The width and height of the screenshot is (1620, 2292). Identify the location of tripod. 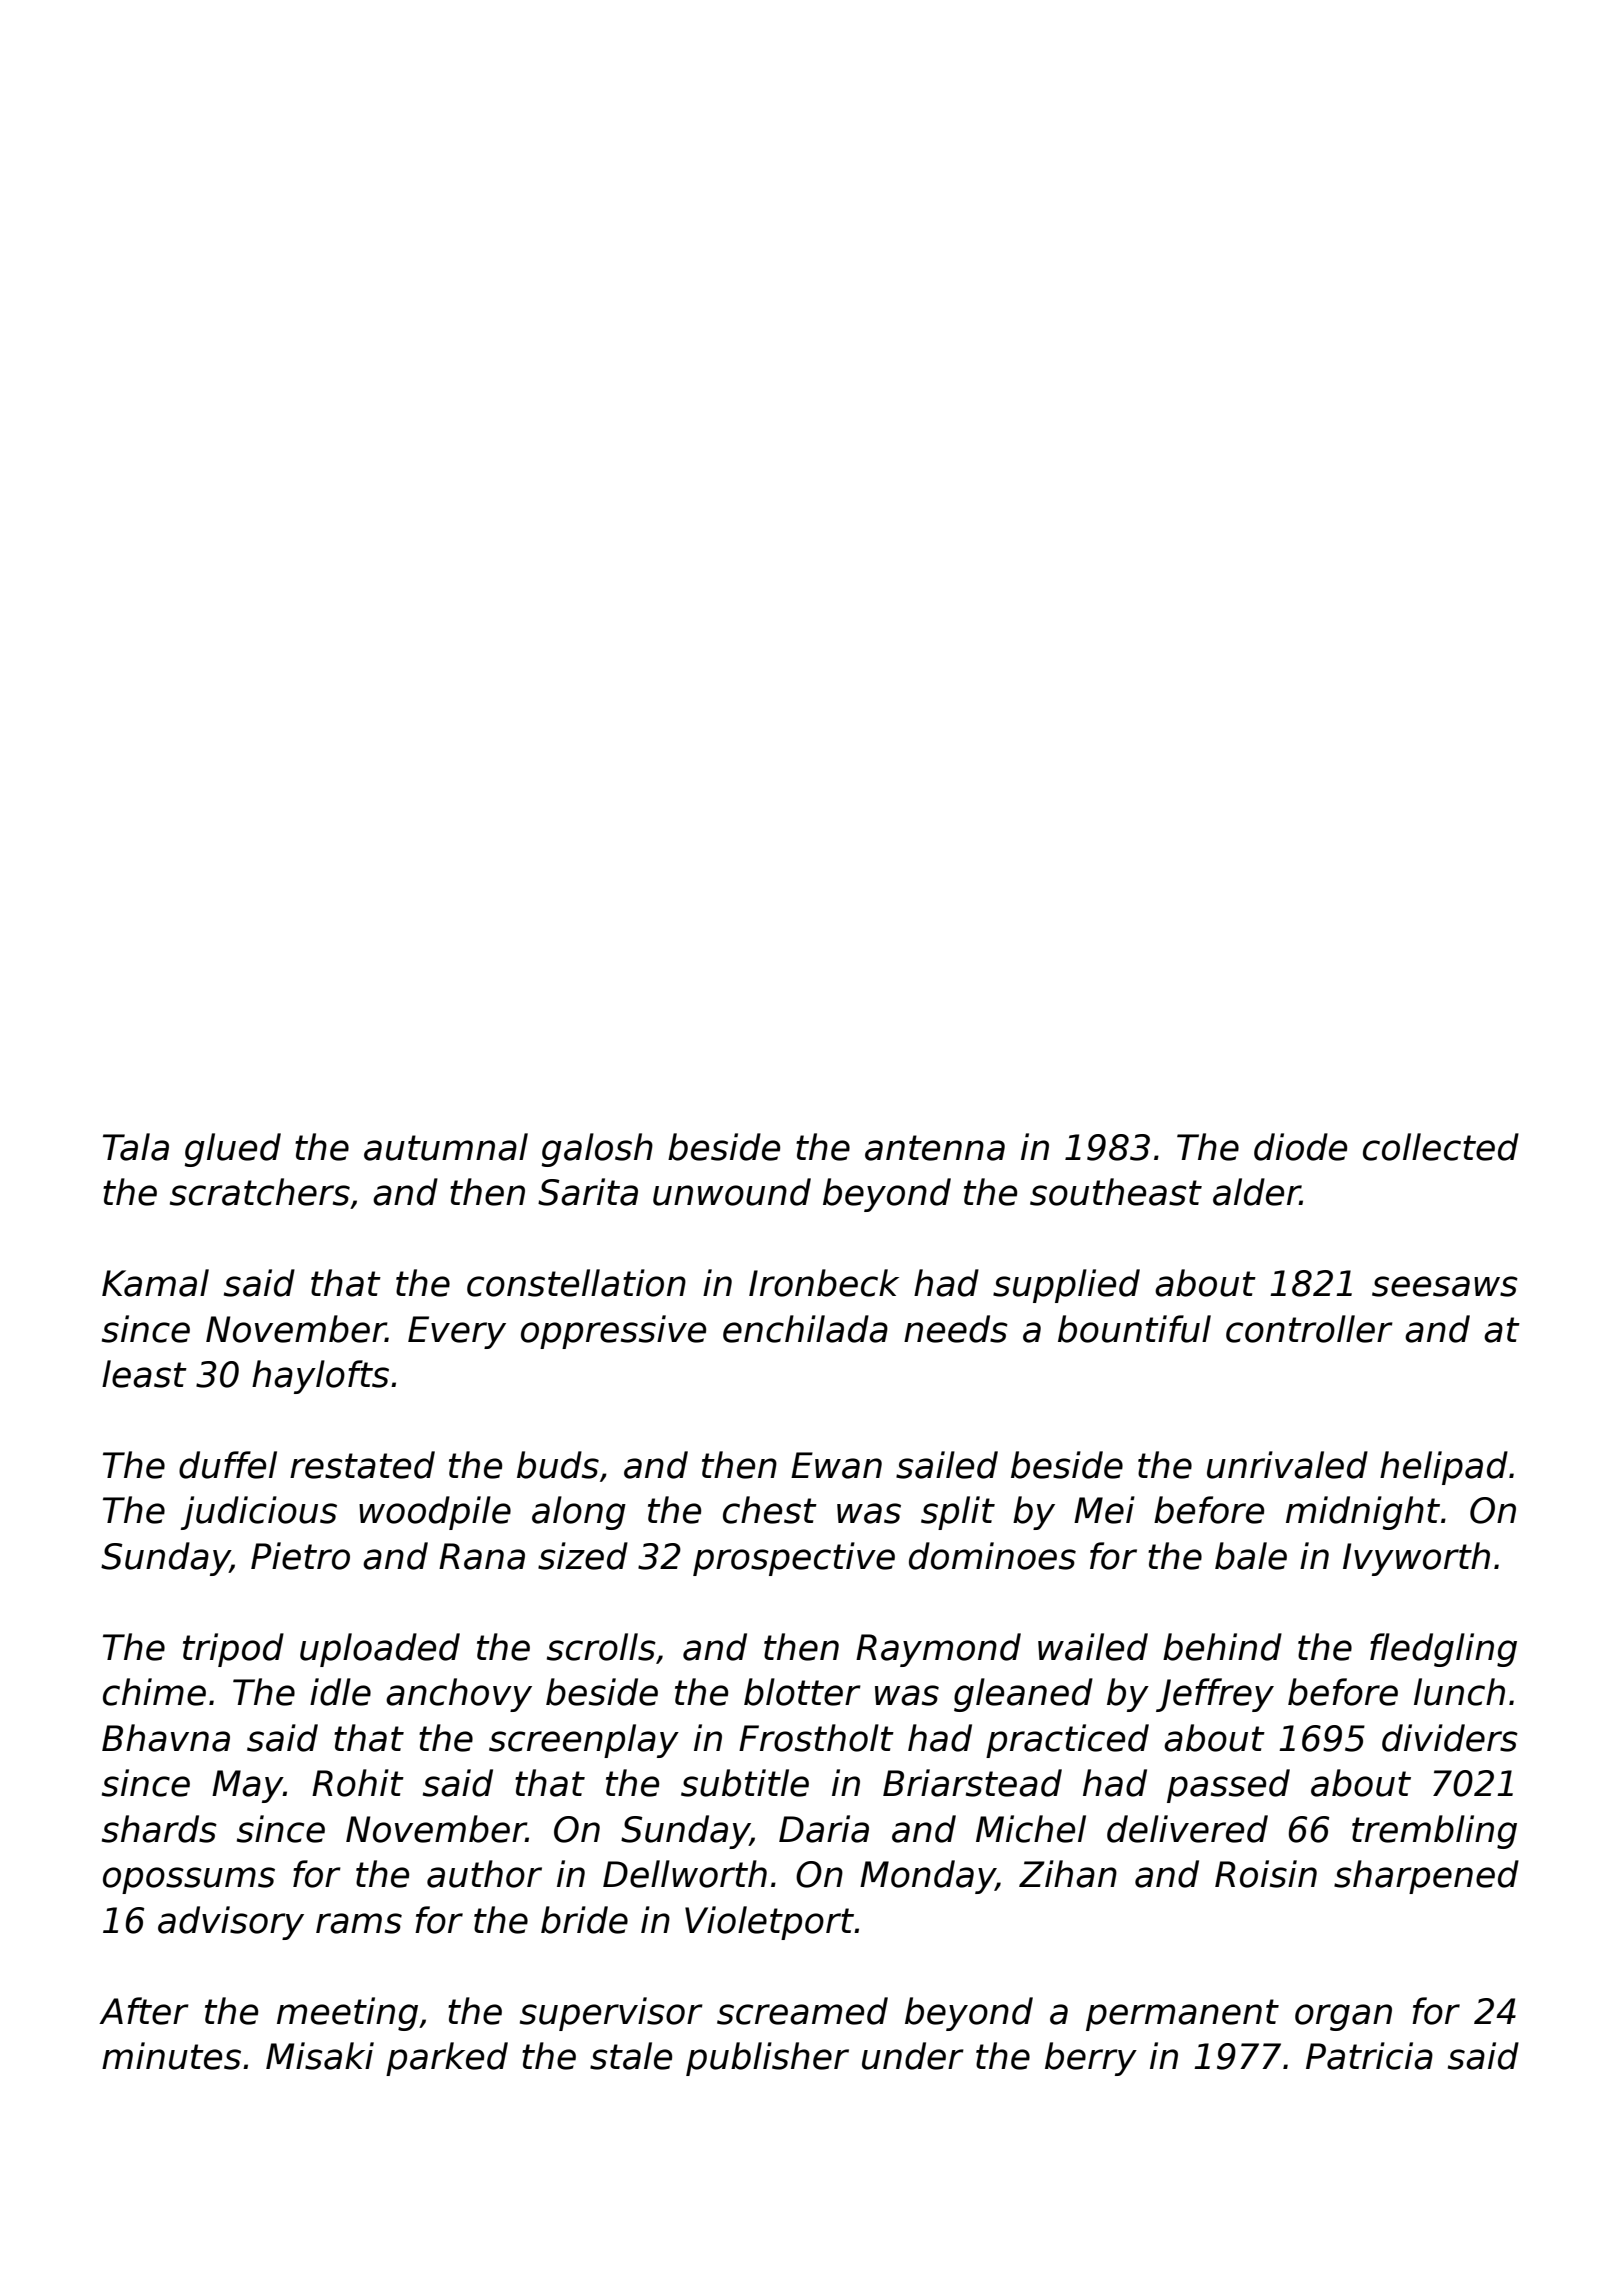
(233, 1650).
